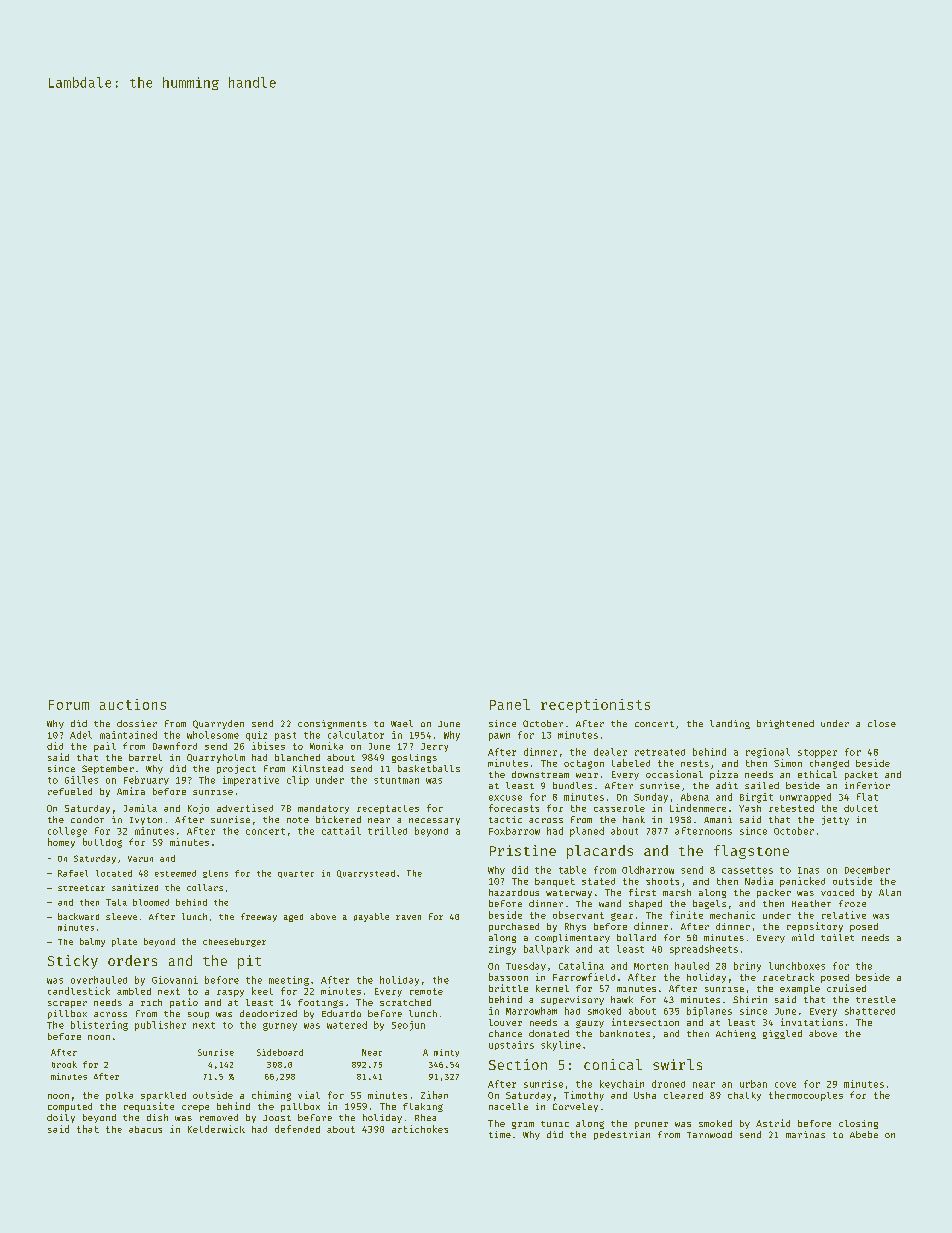  I want to click on biplanes, so click(709, 1012).
